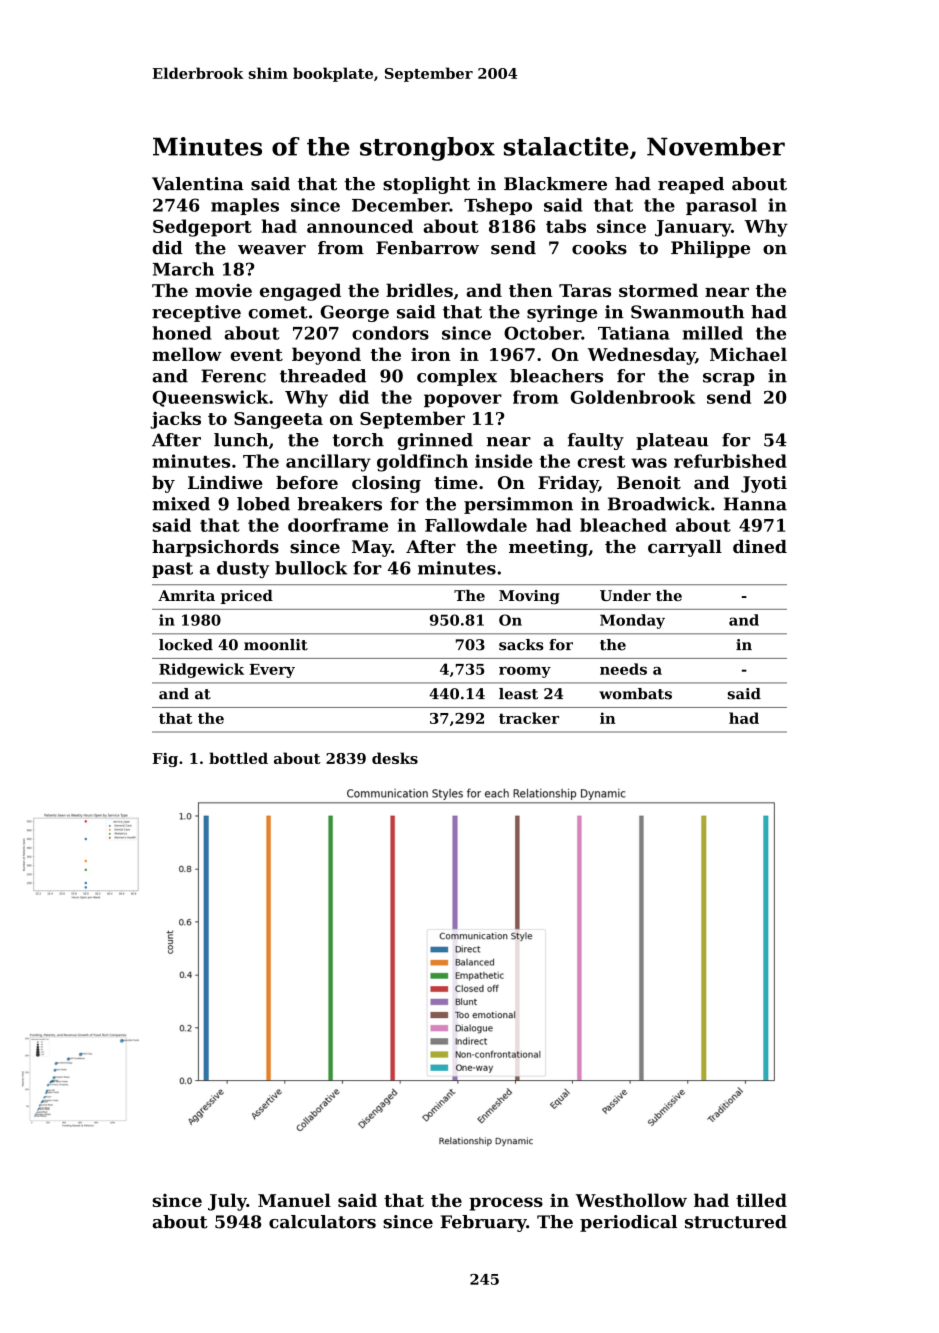 This document has width=939, height=1333. What do you see at coordinates (238, 758) in the document?
I see `bottled` at bounding box center [238, 758].
